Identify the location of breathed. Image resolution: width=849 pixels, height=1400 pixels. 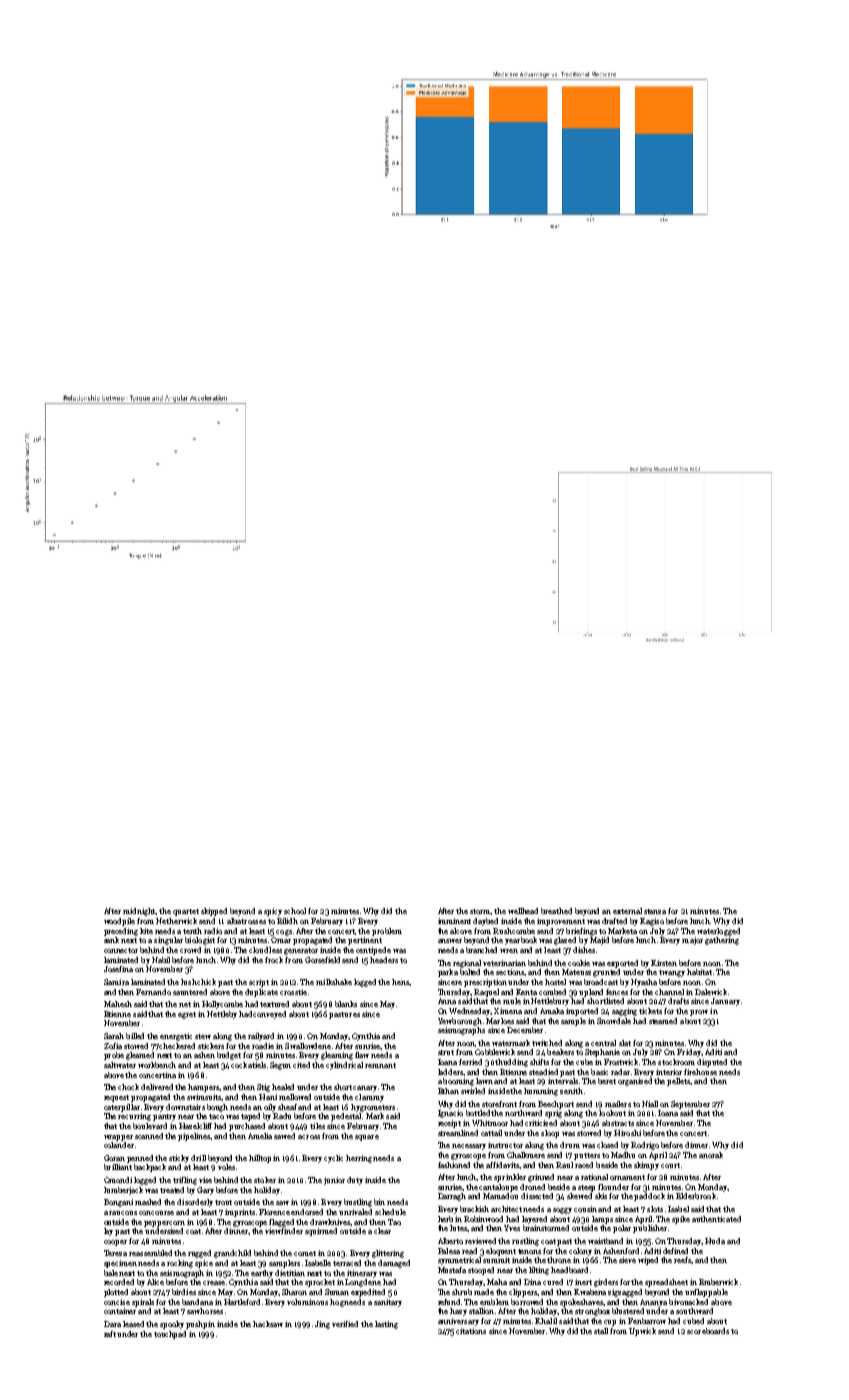
(556, 911).
